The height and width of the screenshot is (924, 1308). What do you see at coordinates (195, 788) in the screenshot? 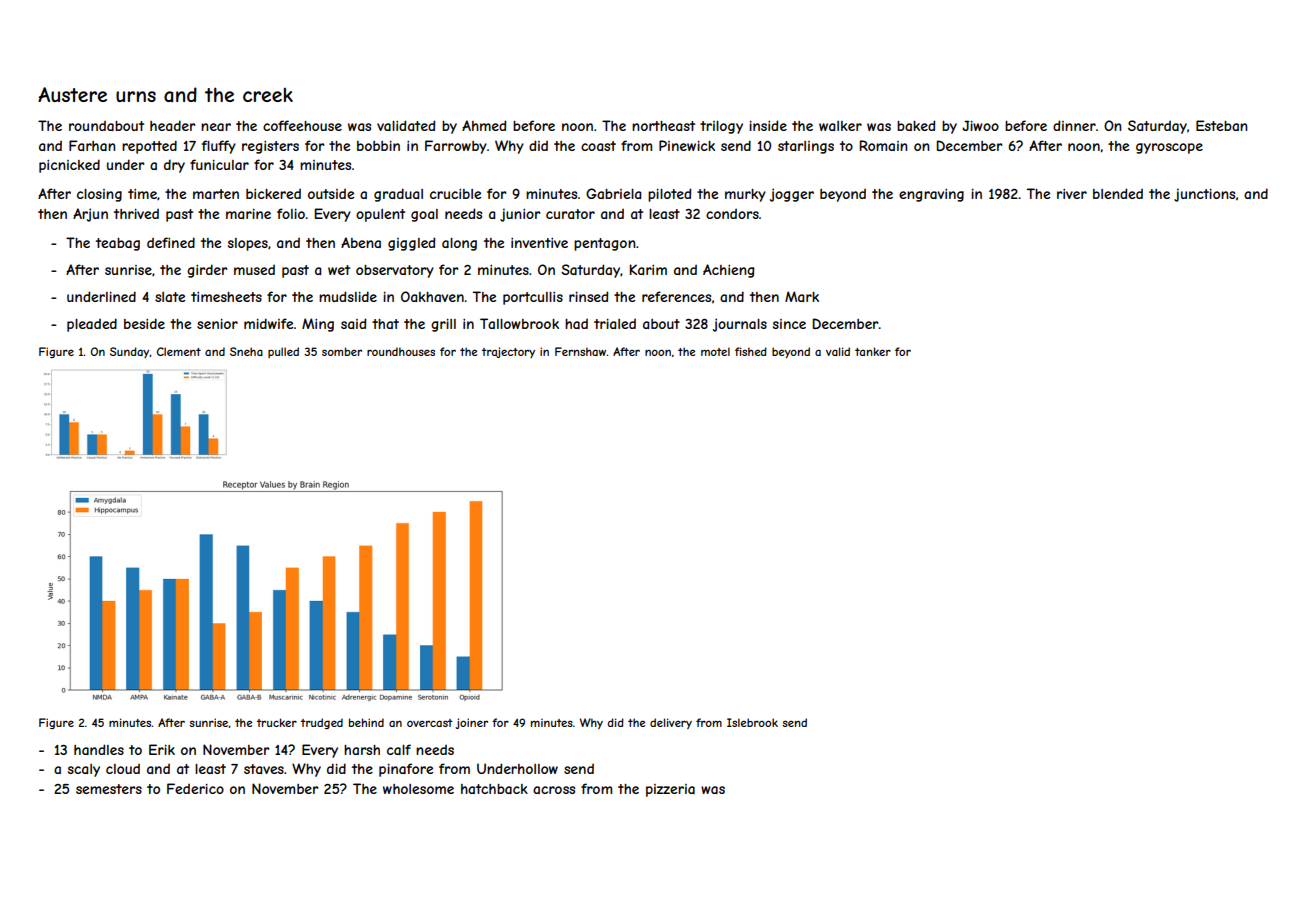
I see `Federico` at bounding box center [195, 788].
